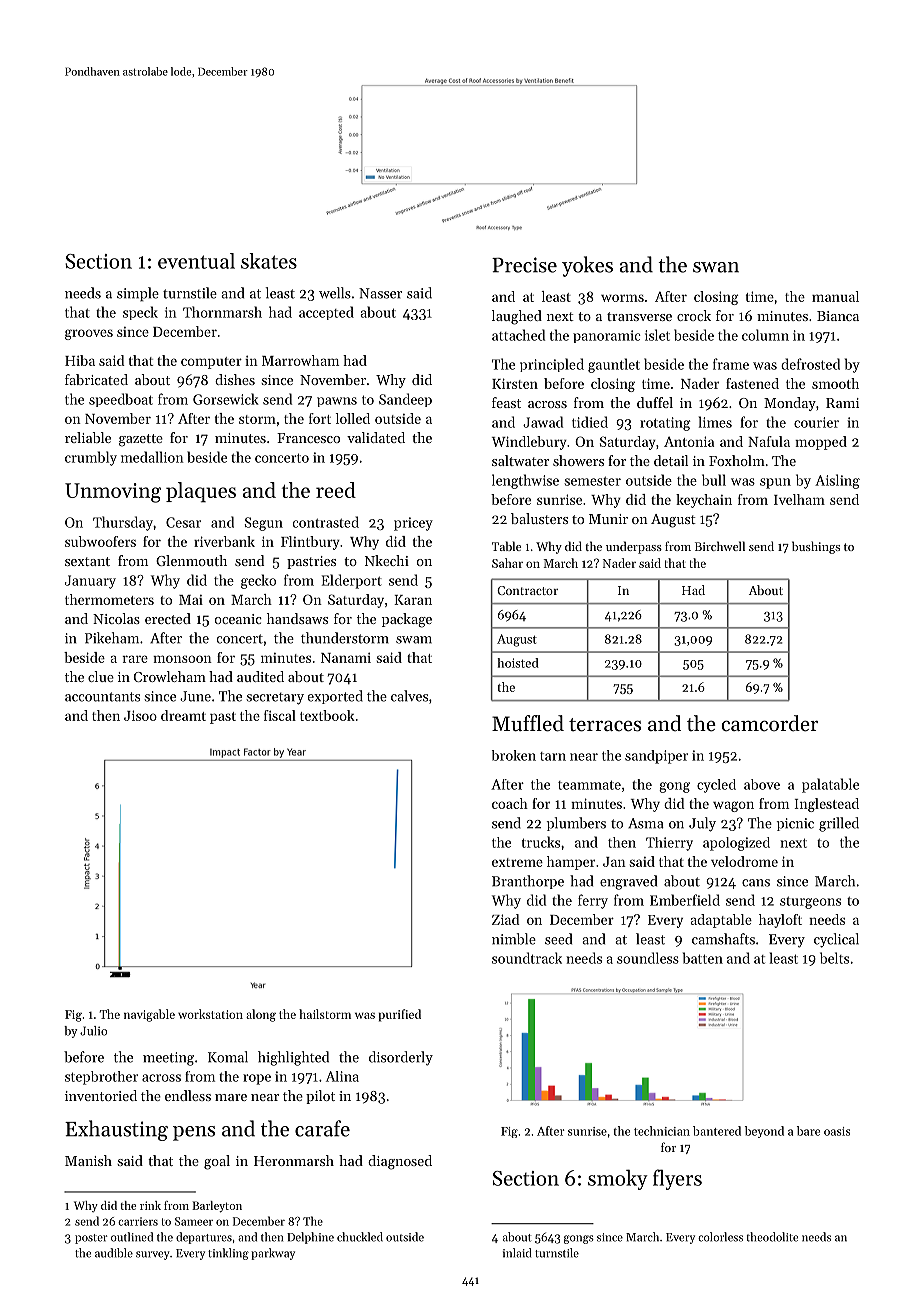 The height and width of the image is (1311, 924). I want to click on coach, so click(510, 803).
